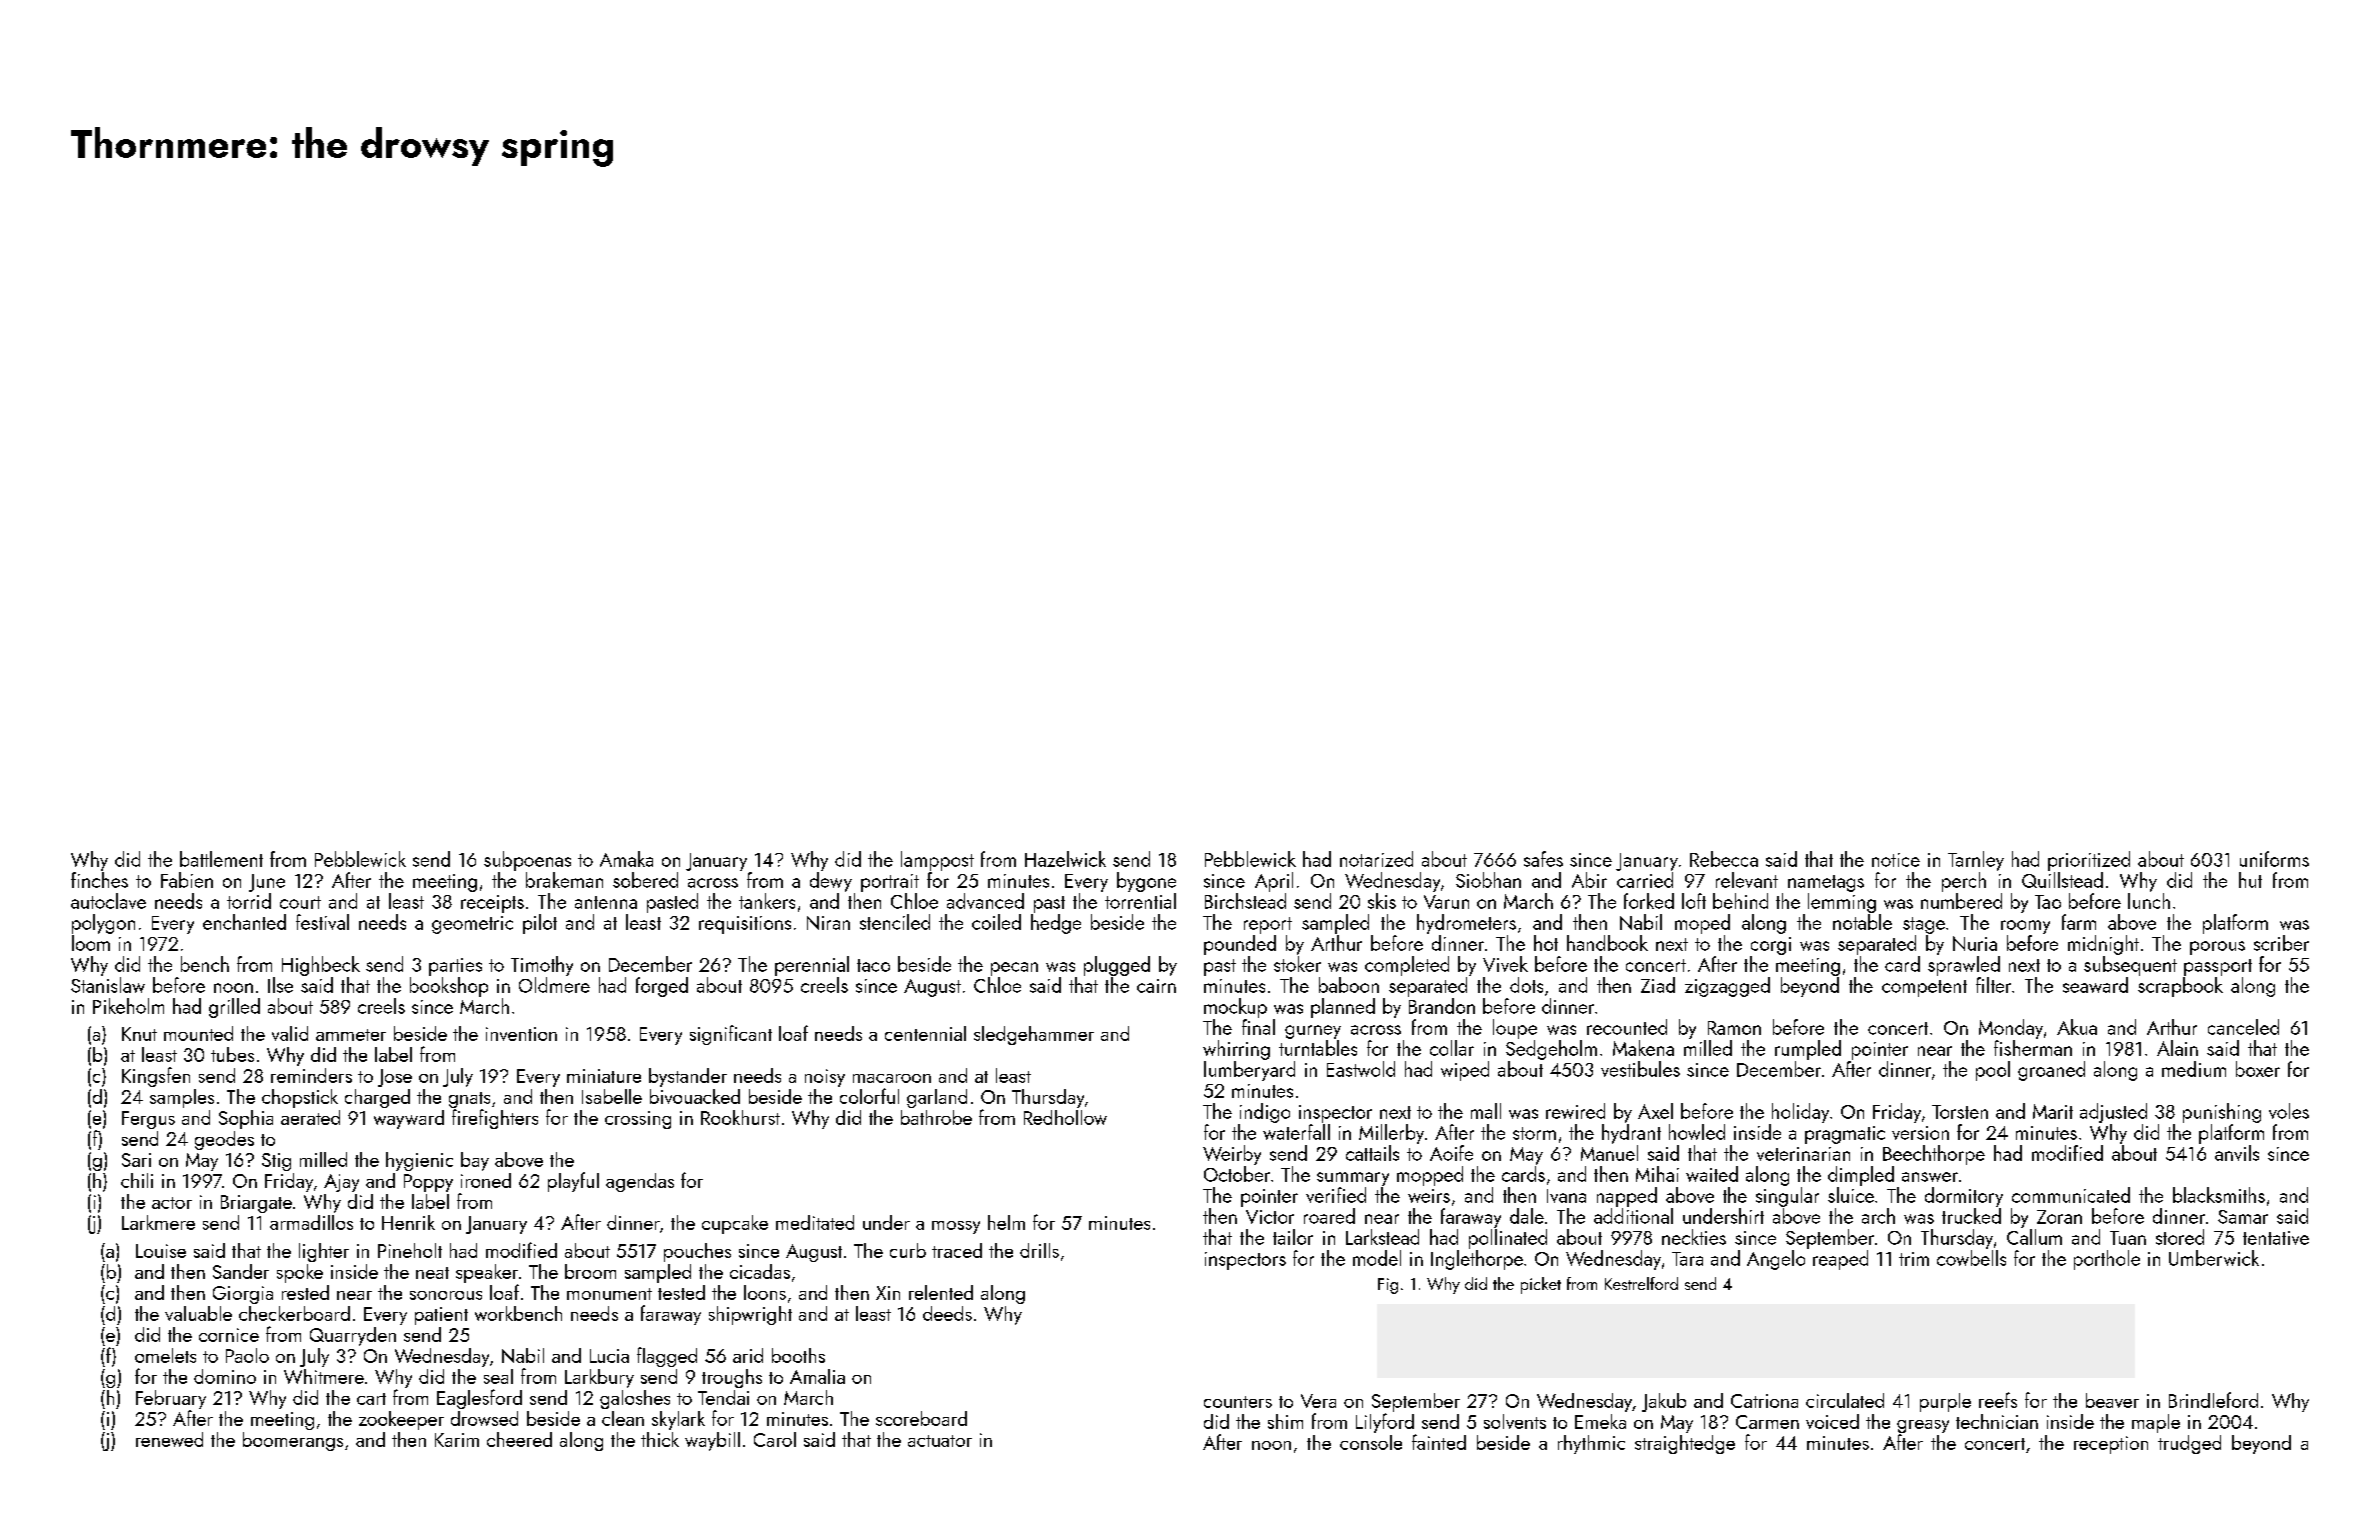 This screenshot has width=2380, height=1540. What do you see at coordinates (1465, 1071) in the screenshot?
I see `wiped` at bounding box center [1465, 1071].
